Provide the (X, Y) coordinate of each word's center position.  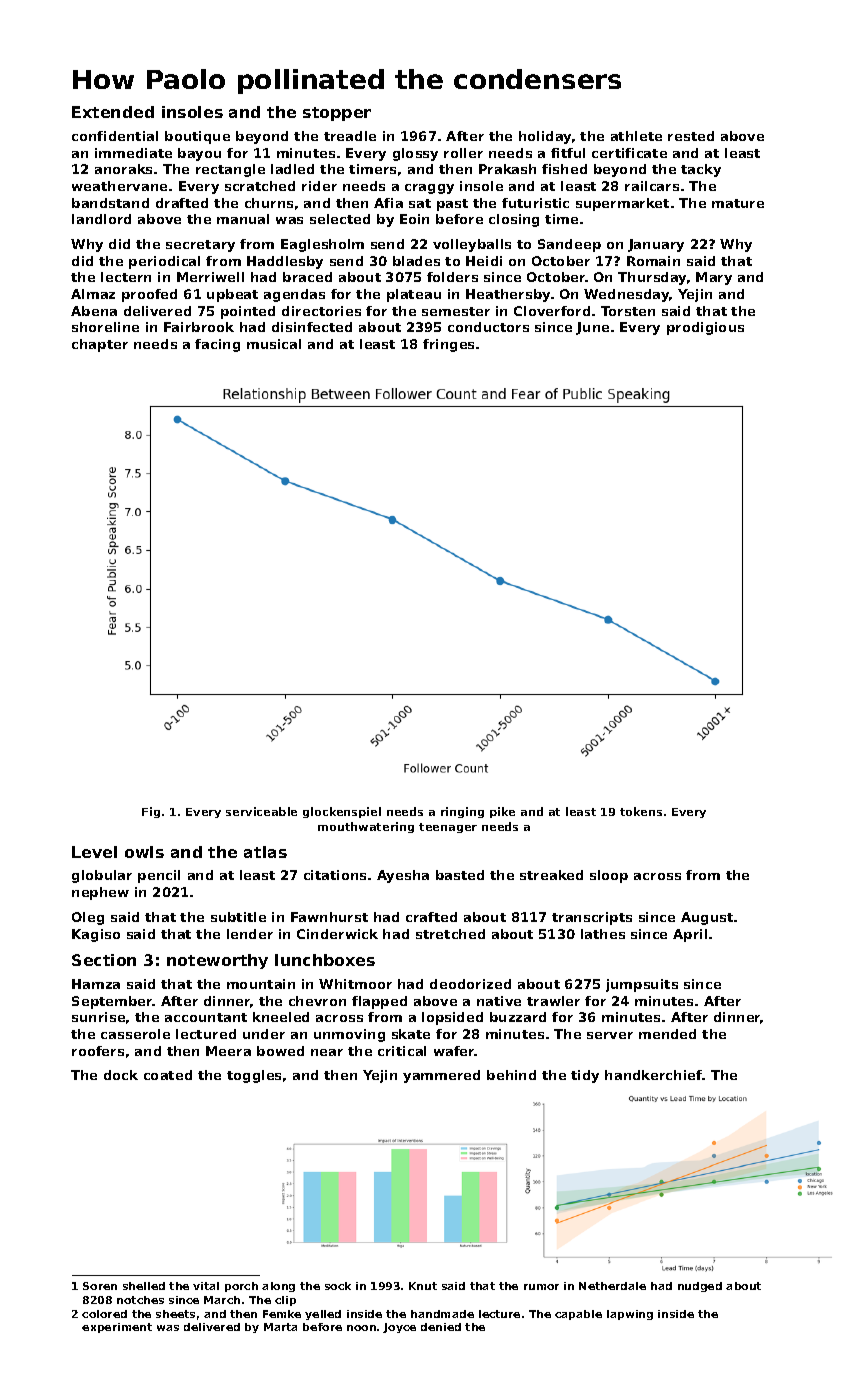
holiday (545, 137)
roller (463, 153)
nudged (700, 1287)
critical (402, 1051)
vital (206, 1286)
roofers (98, 1051)
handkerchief (654, 1075)
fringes (448, 345)
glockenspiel (342, 812)
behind (511, 1075)
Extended (113, 112)
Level (94, 852)
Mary (714, 278)
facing (217, 345)
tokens (641, 811)
